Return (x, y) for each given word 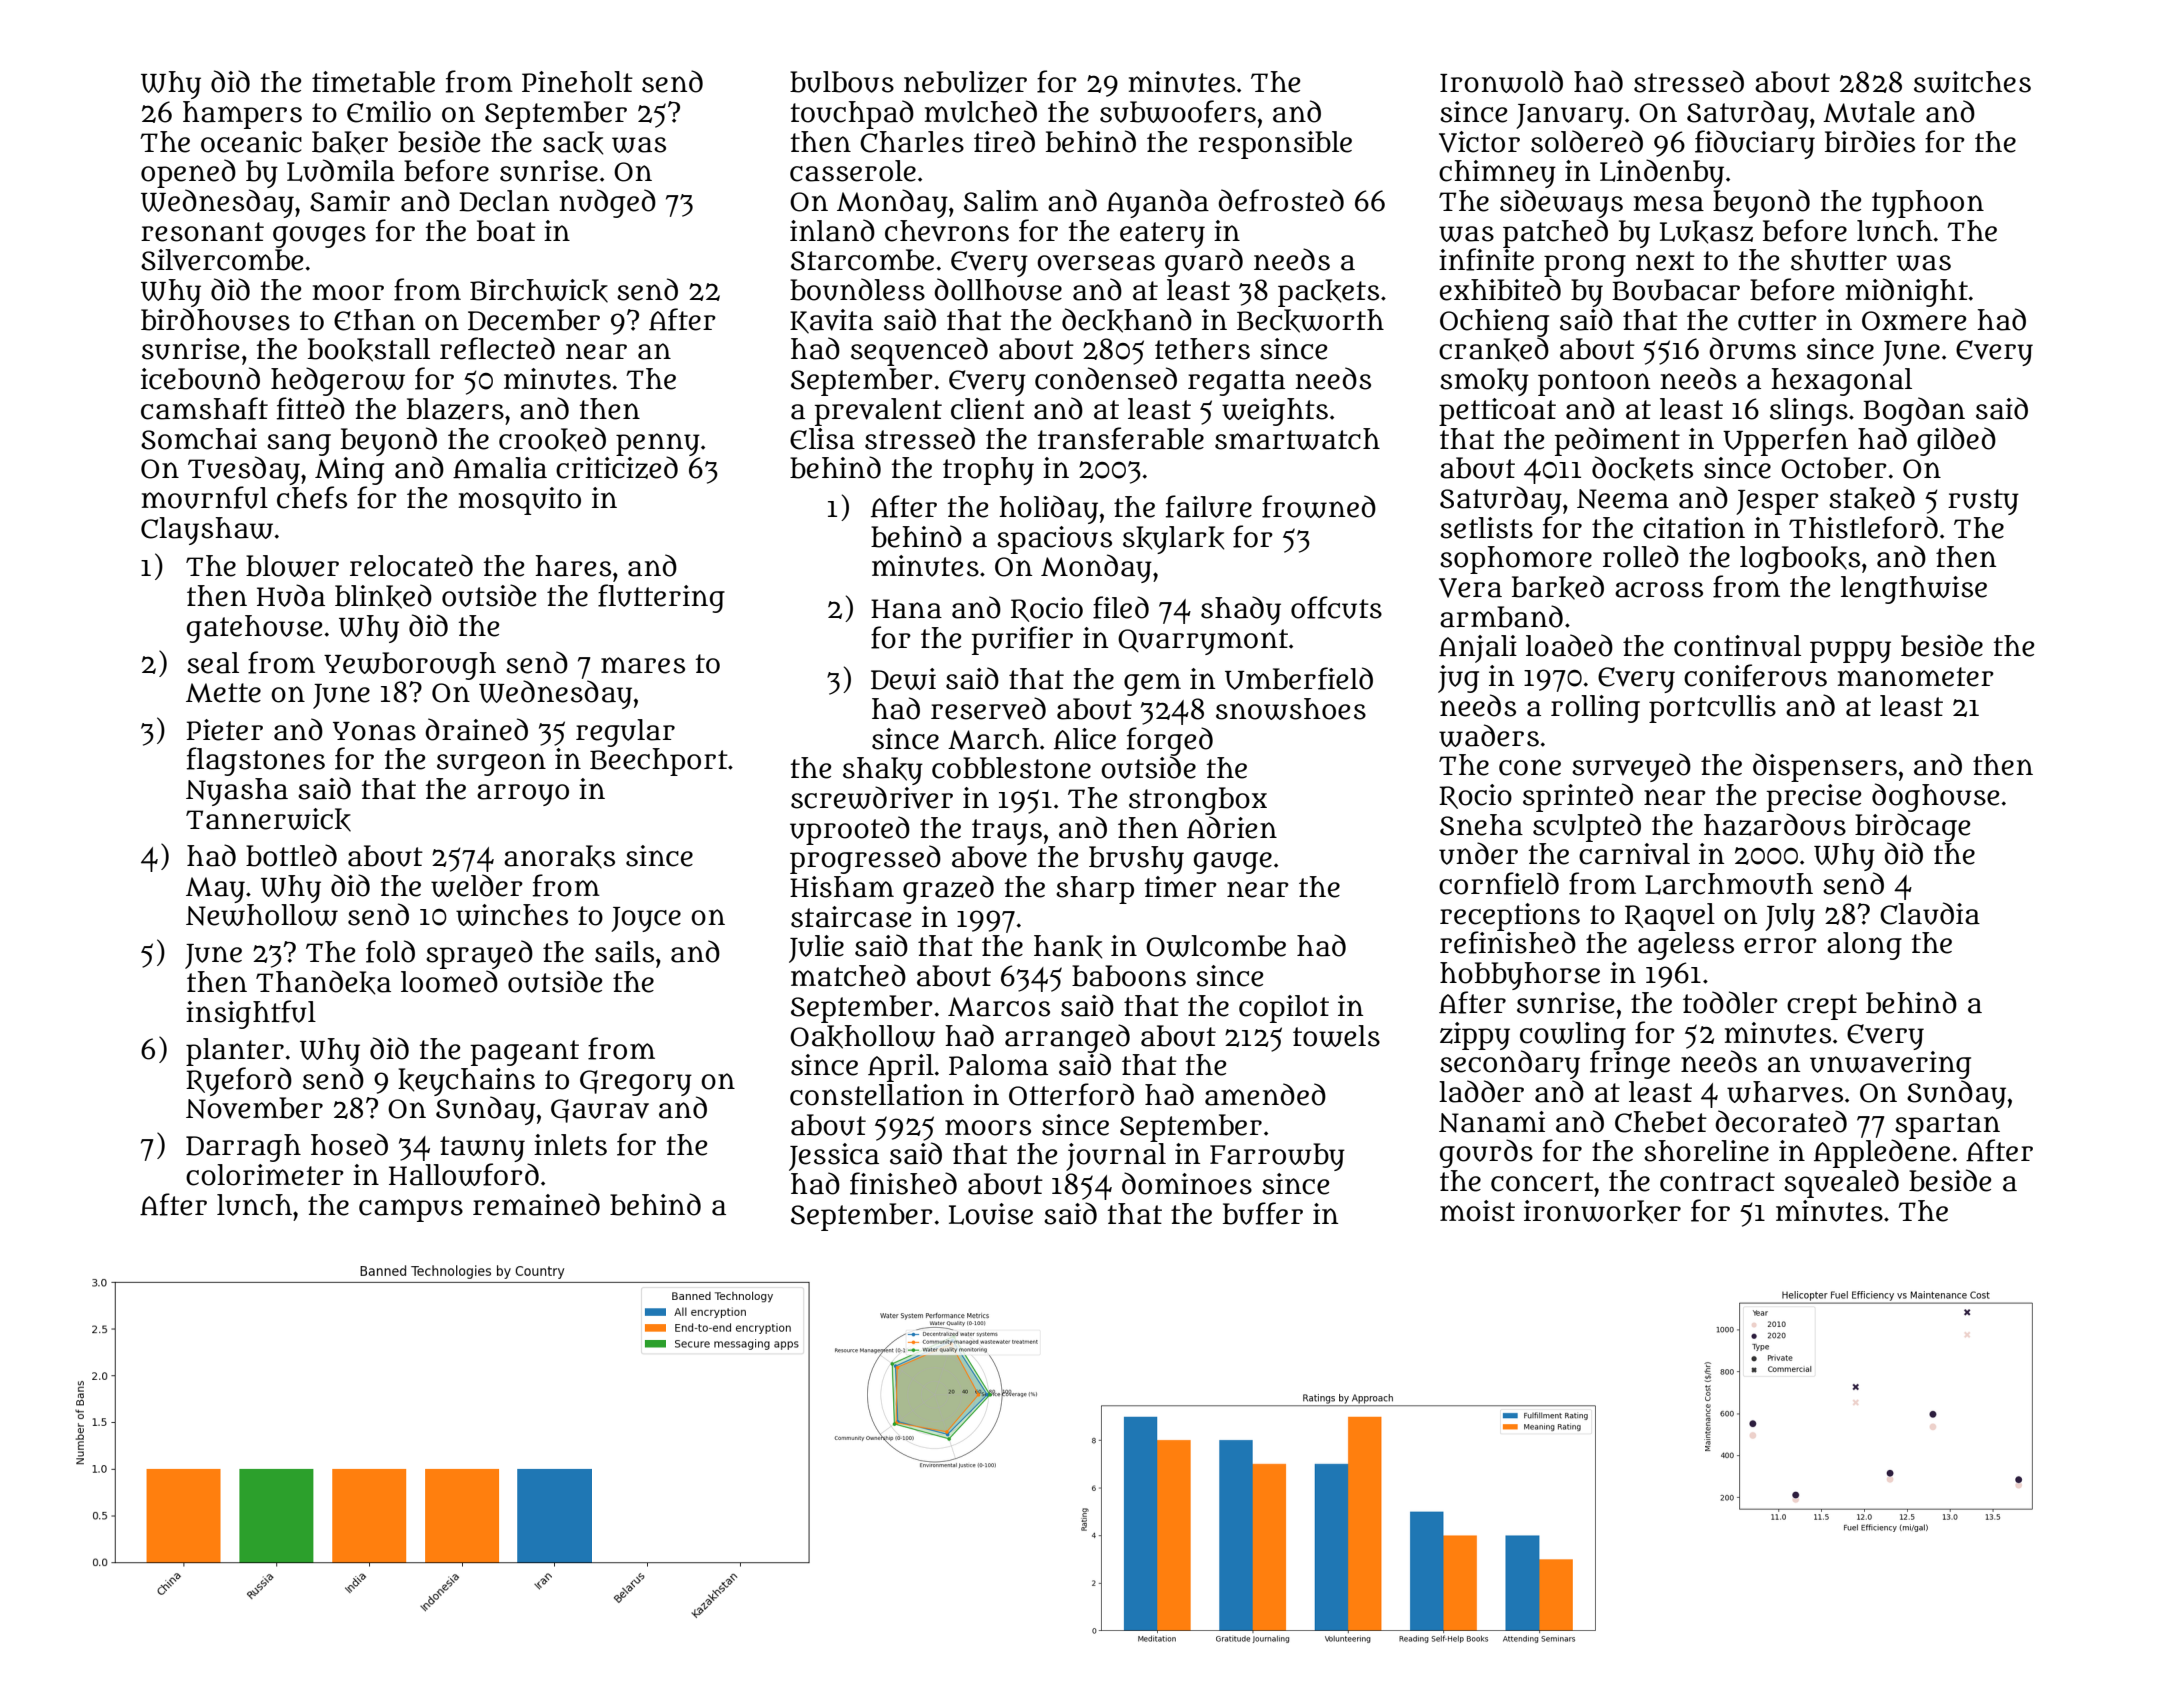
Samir (350, 201)
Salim (1001, 201)
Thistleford (1863, 527)
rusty (1983, 502)
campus (411, 1210)
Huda (291, 595)
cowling (1573, 1036)
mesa (1669, 203)
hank (1068, 947)
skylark (1173, 540)
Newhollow (262, 915)
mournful (205, 497)
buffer (1263, 1213)
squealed (1841, 1183)
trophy (988, 471)
